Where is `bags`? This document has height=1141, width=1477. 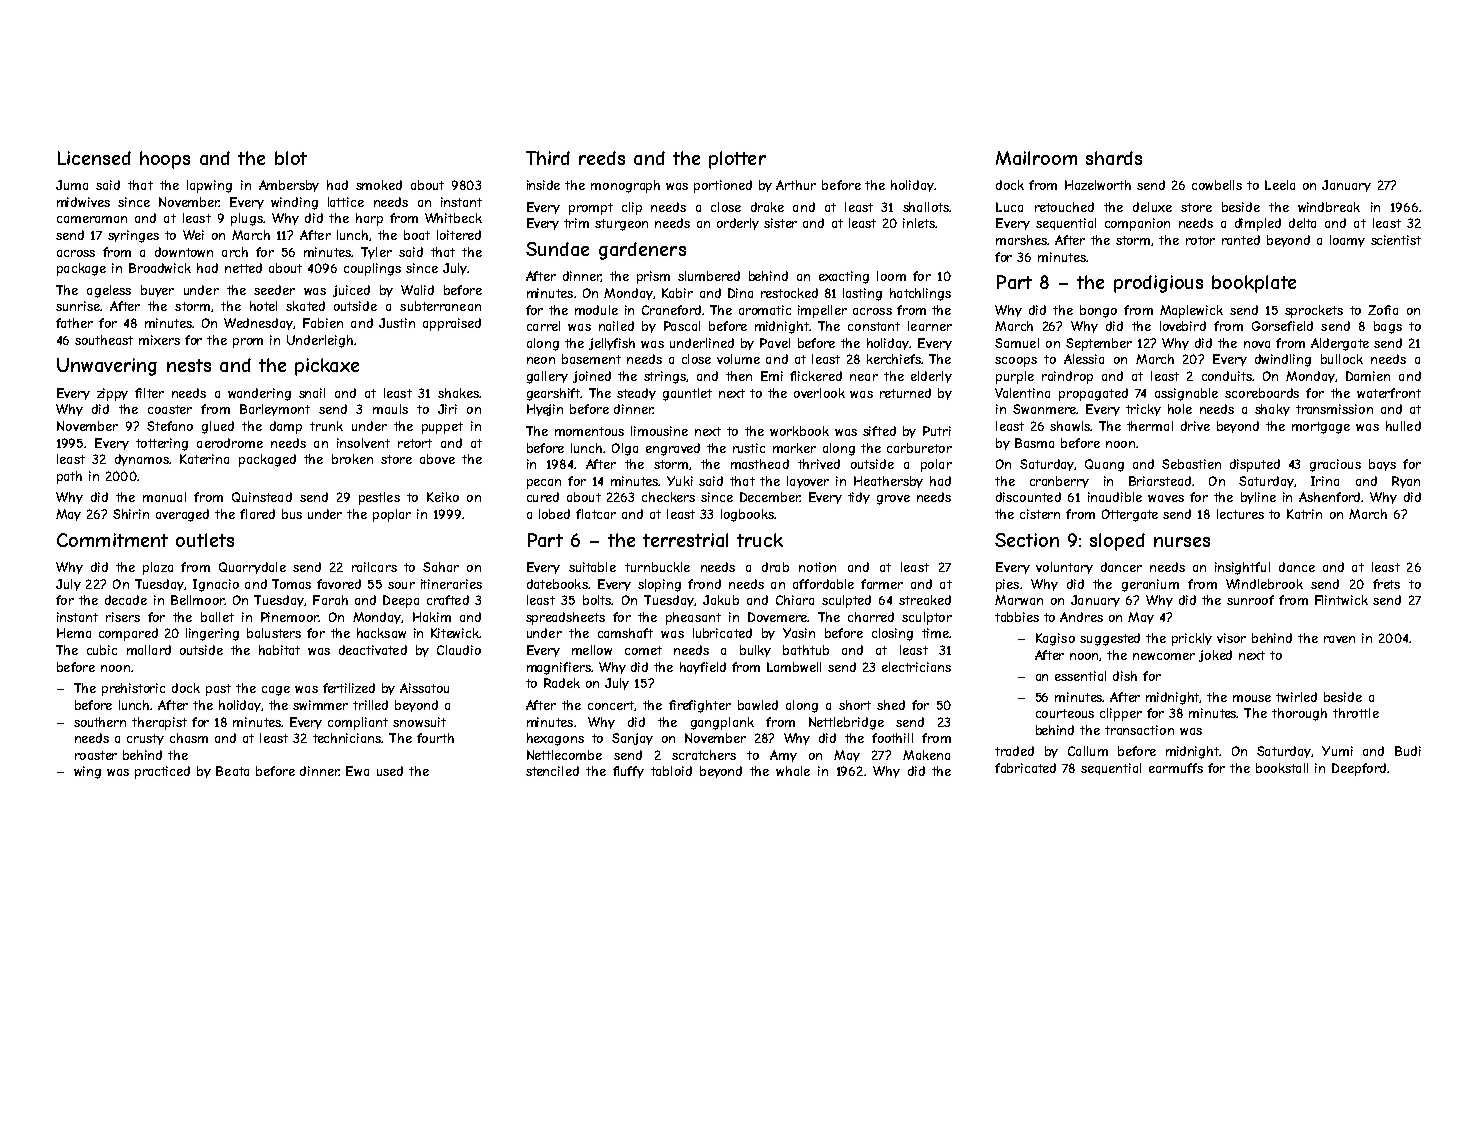
bags is located at coordinates (1388, 327).
